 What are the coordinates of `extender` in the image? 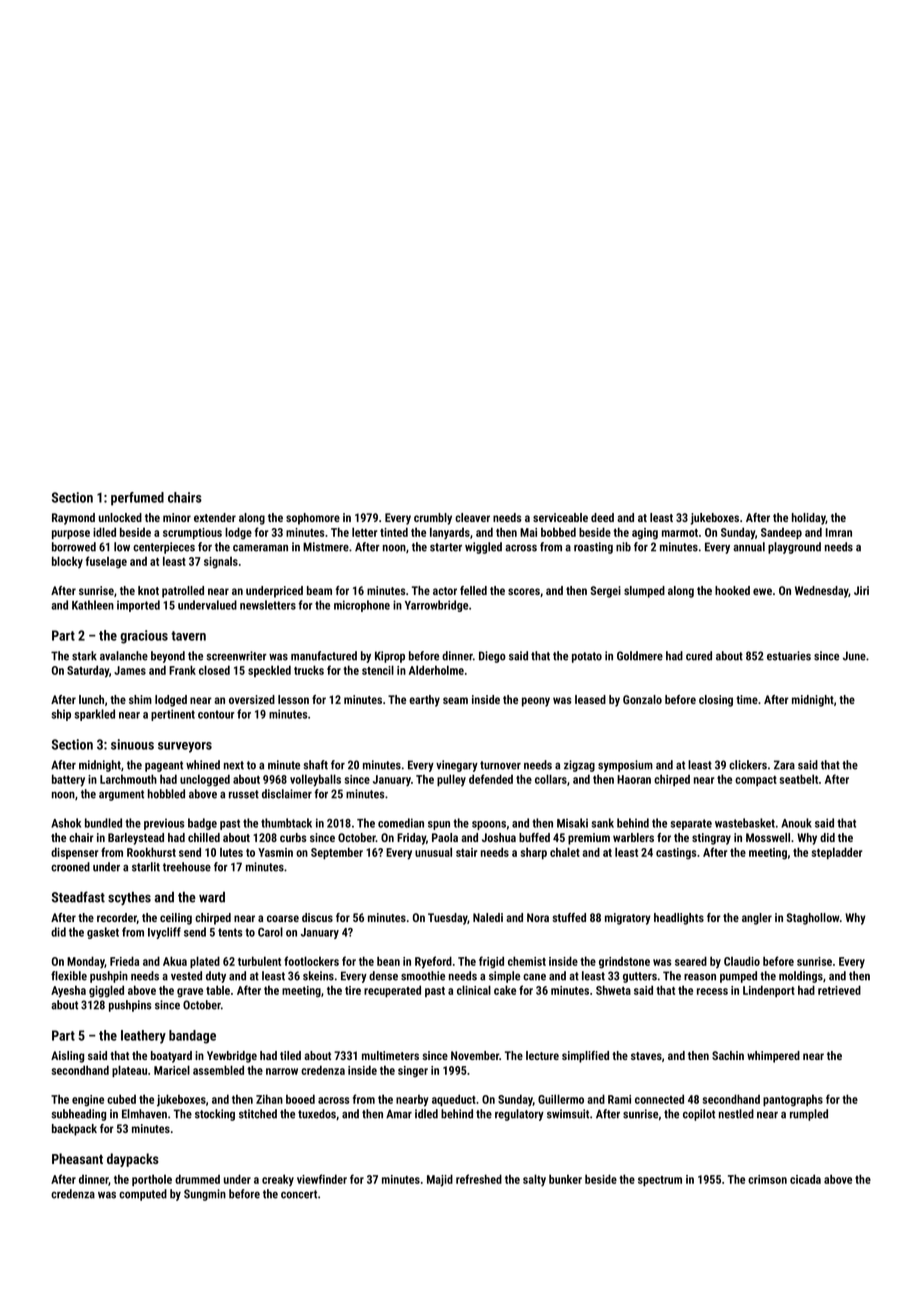 It's located at (215, 517).
